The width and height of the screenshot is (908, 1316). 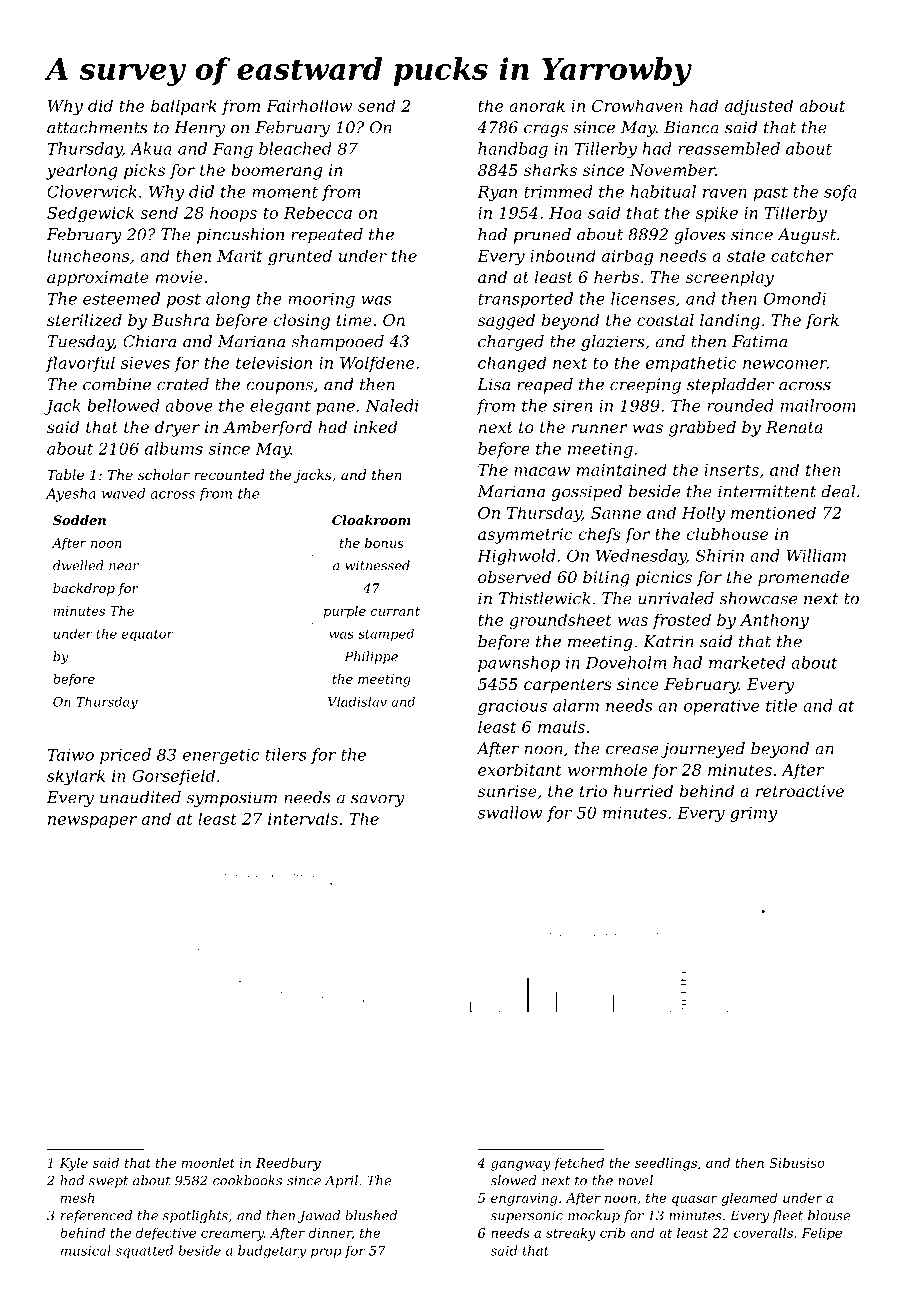 I want to click on Thistlewick, so click(x=545, y=598).
